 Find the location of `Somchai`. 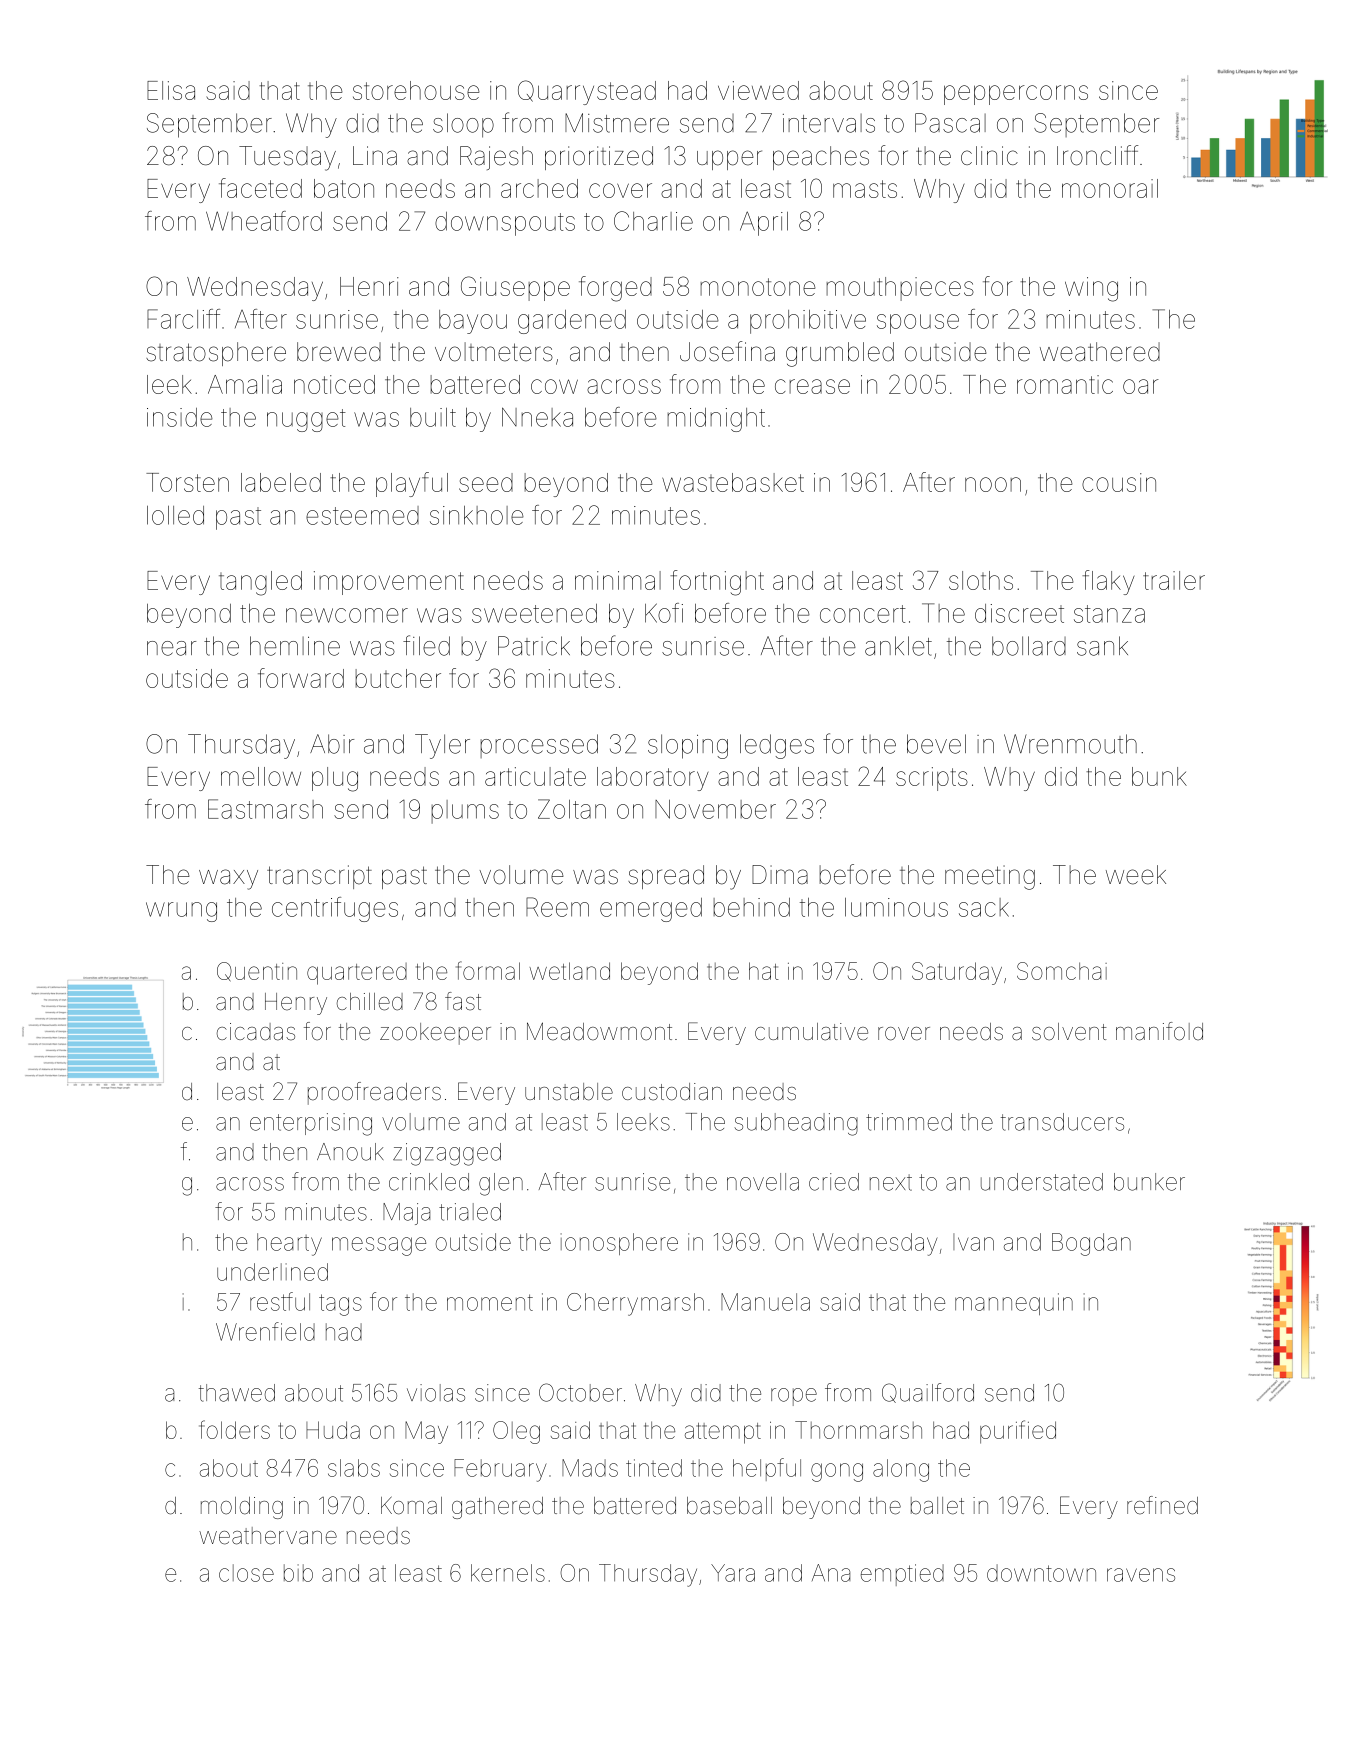

Somchai is located at coordinates (1062, 971).
